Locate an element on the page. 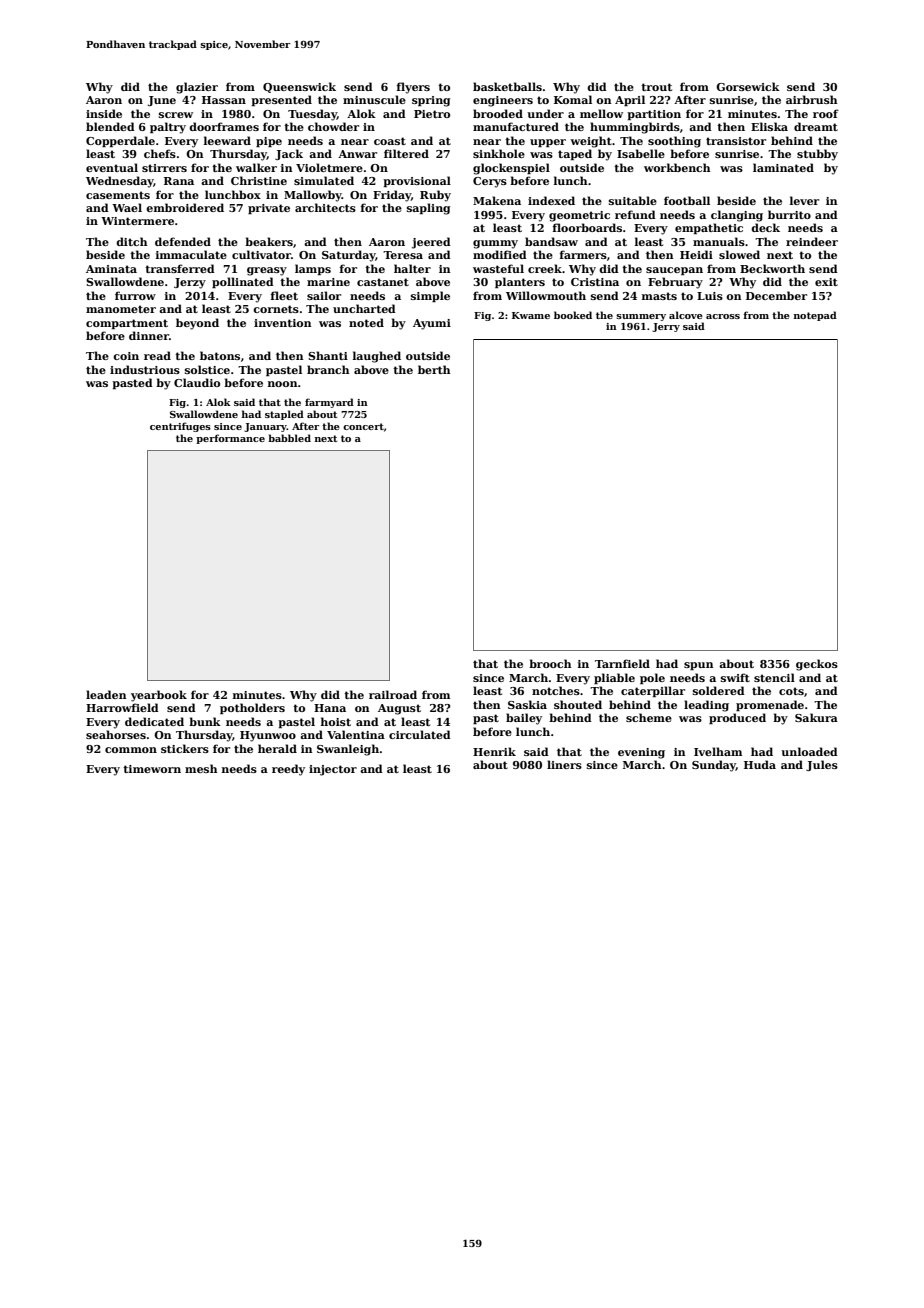  Claudio is located at coordinates (197, 382).
